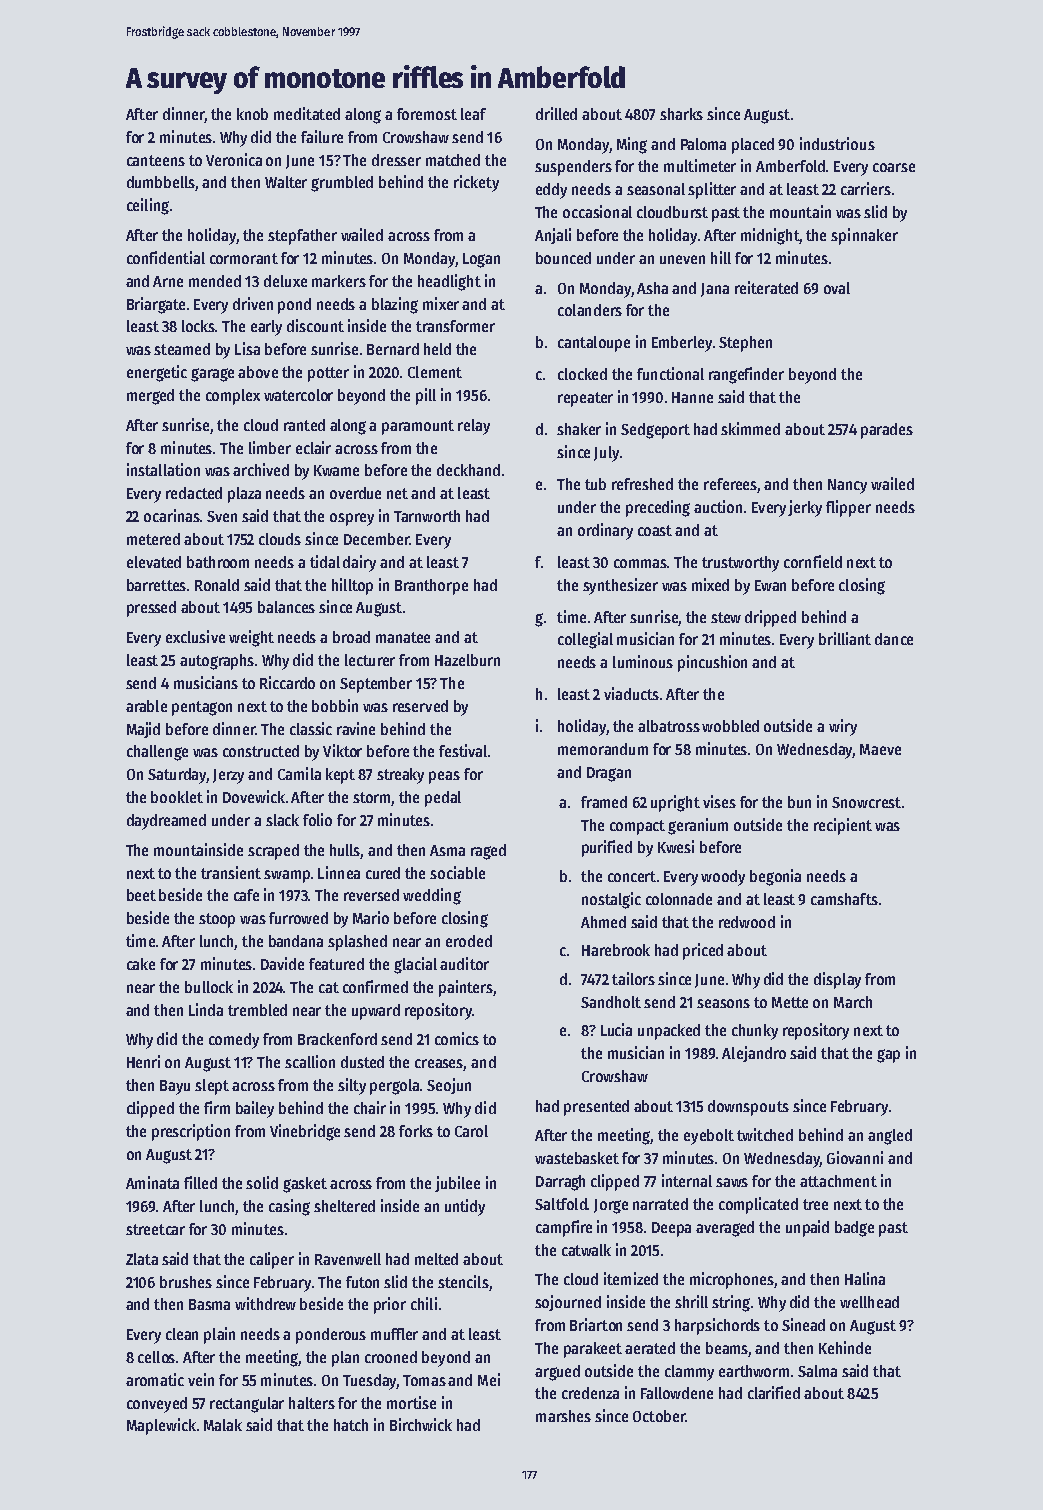 This page has height=1510, width=1043. Describe the element at coordinates (837, 143) in the page. I see `industrious` at that location.
